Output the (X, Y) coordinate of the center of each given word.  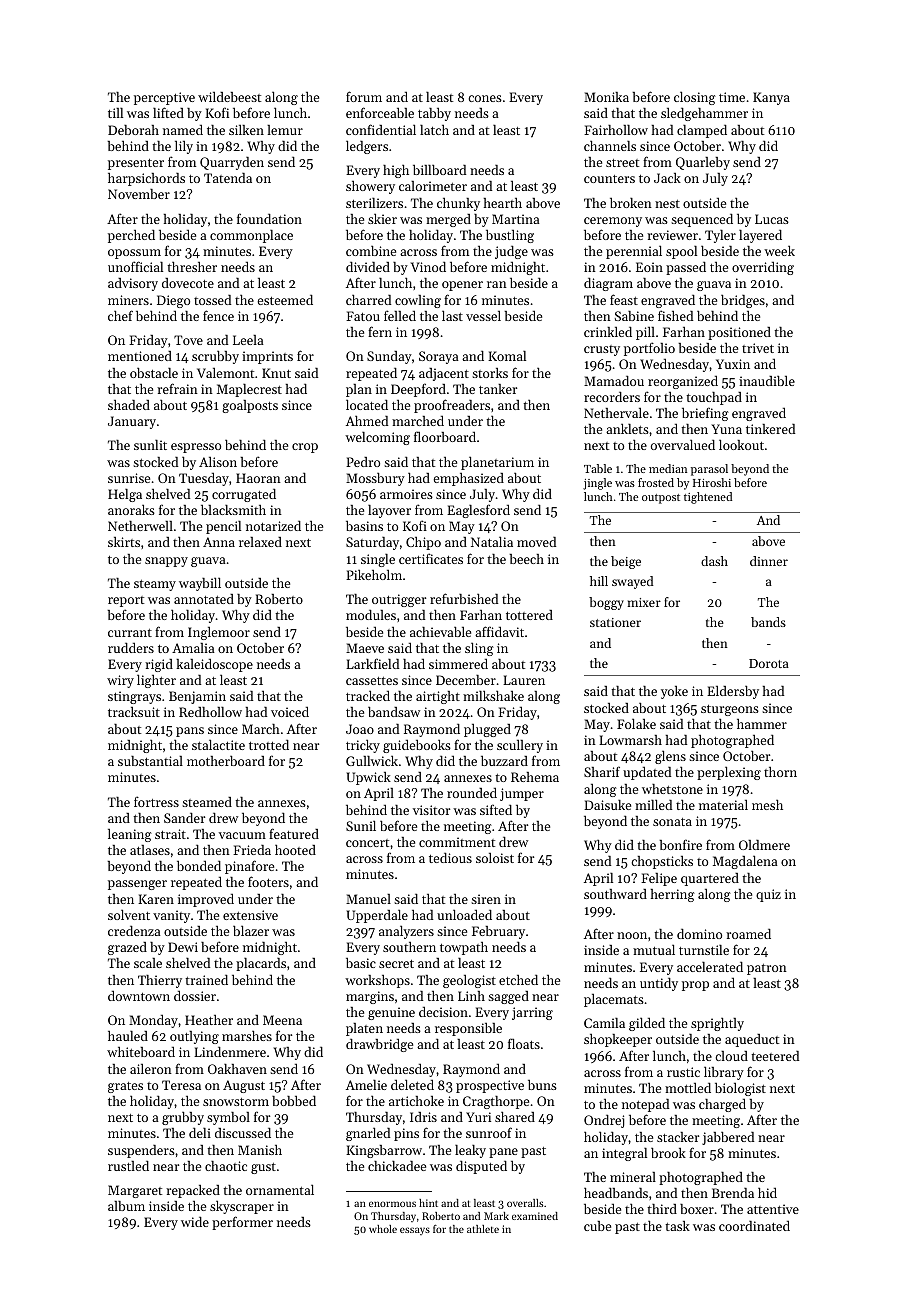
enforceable (380, 112)
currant (130, 633)
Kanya (771, 98)
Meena (282, 1020)
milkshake (493, 695)
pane (503, 1153)
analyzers (406, 932)
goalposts (250, 406)
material (723, 805)
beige (626, 562)
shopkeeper (618, 1040)
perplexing (729, 773)
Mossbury (375, 479)
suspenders (141, 1151)
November (139, 194)
